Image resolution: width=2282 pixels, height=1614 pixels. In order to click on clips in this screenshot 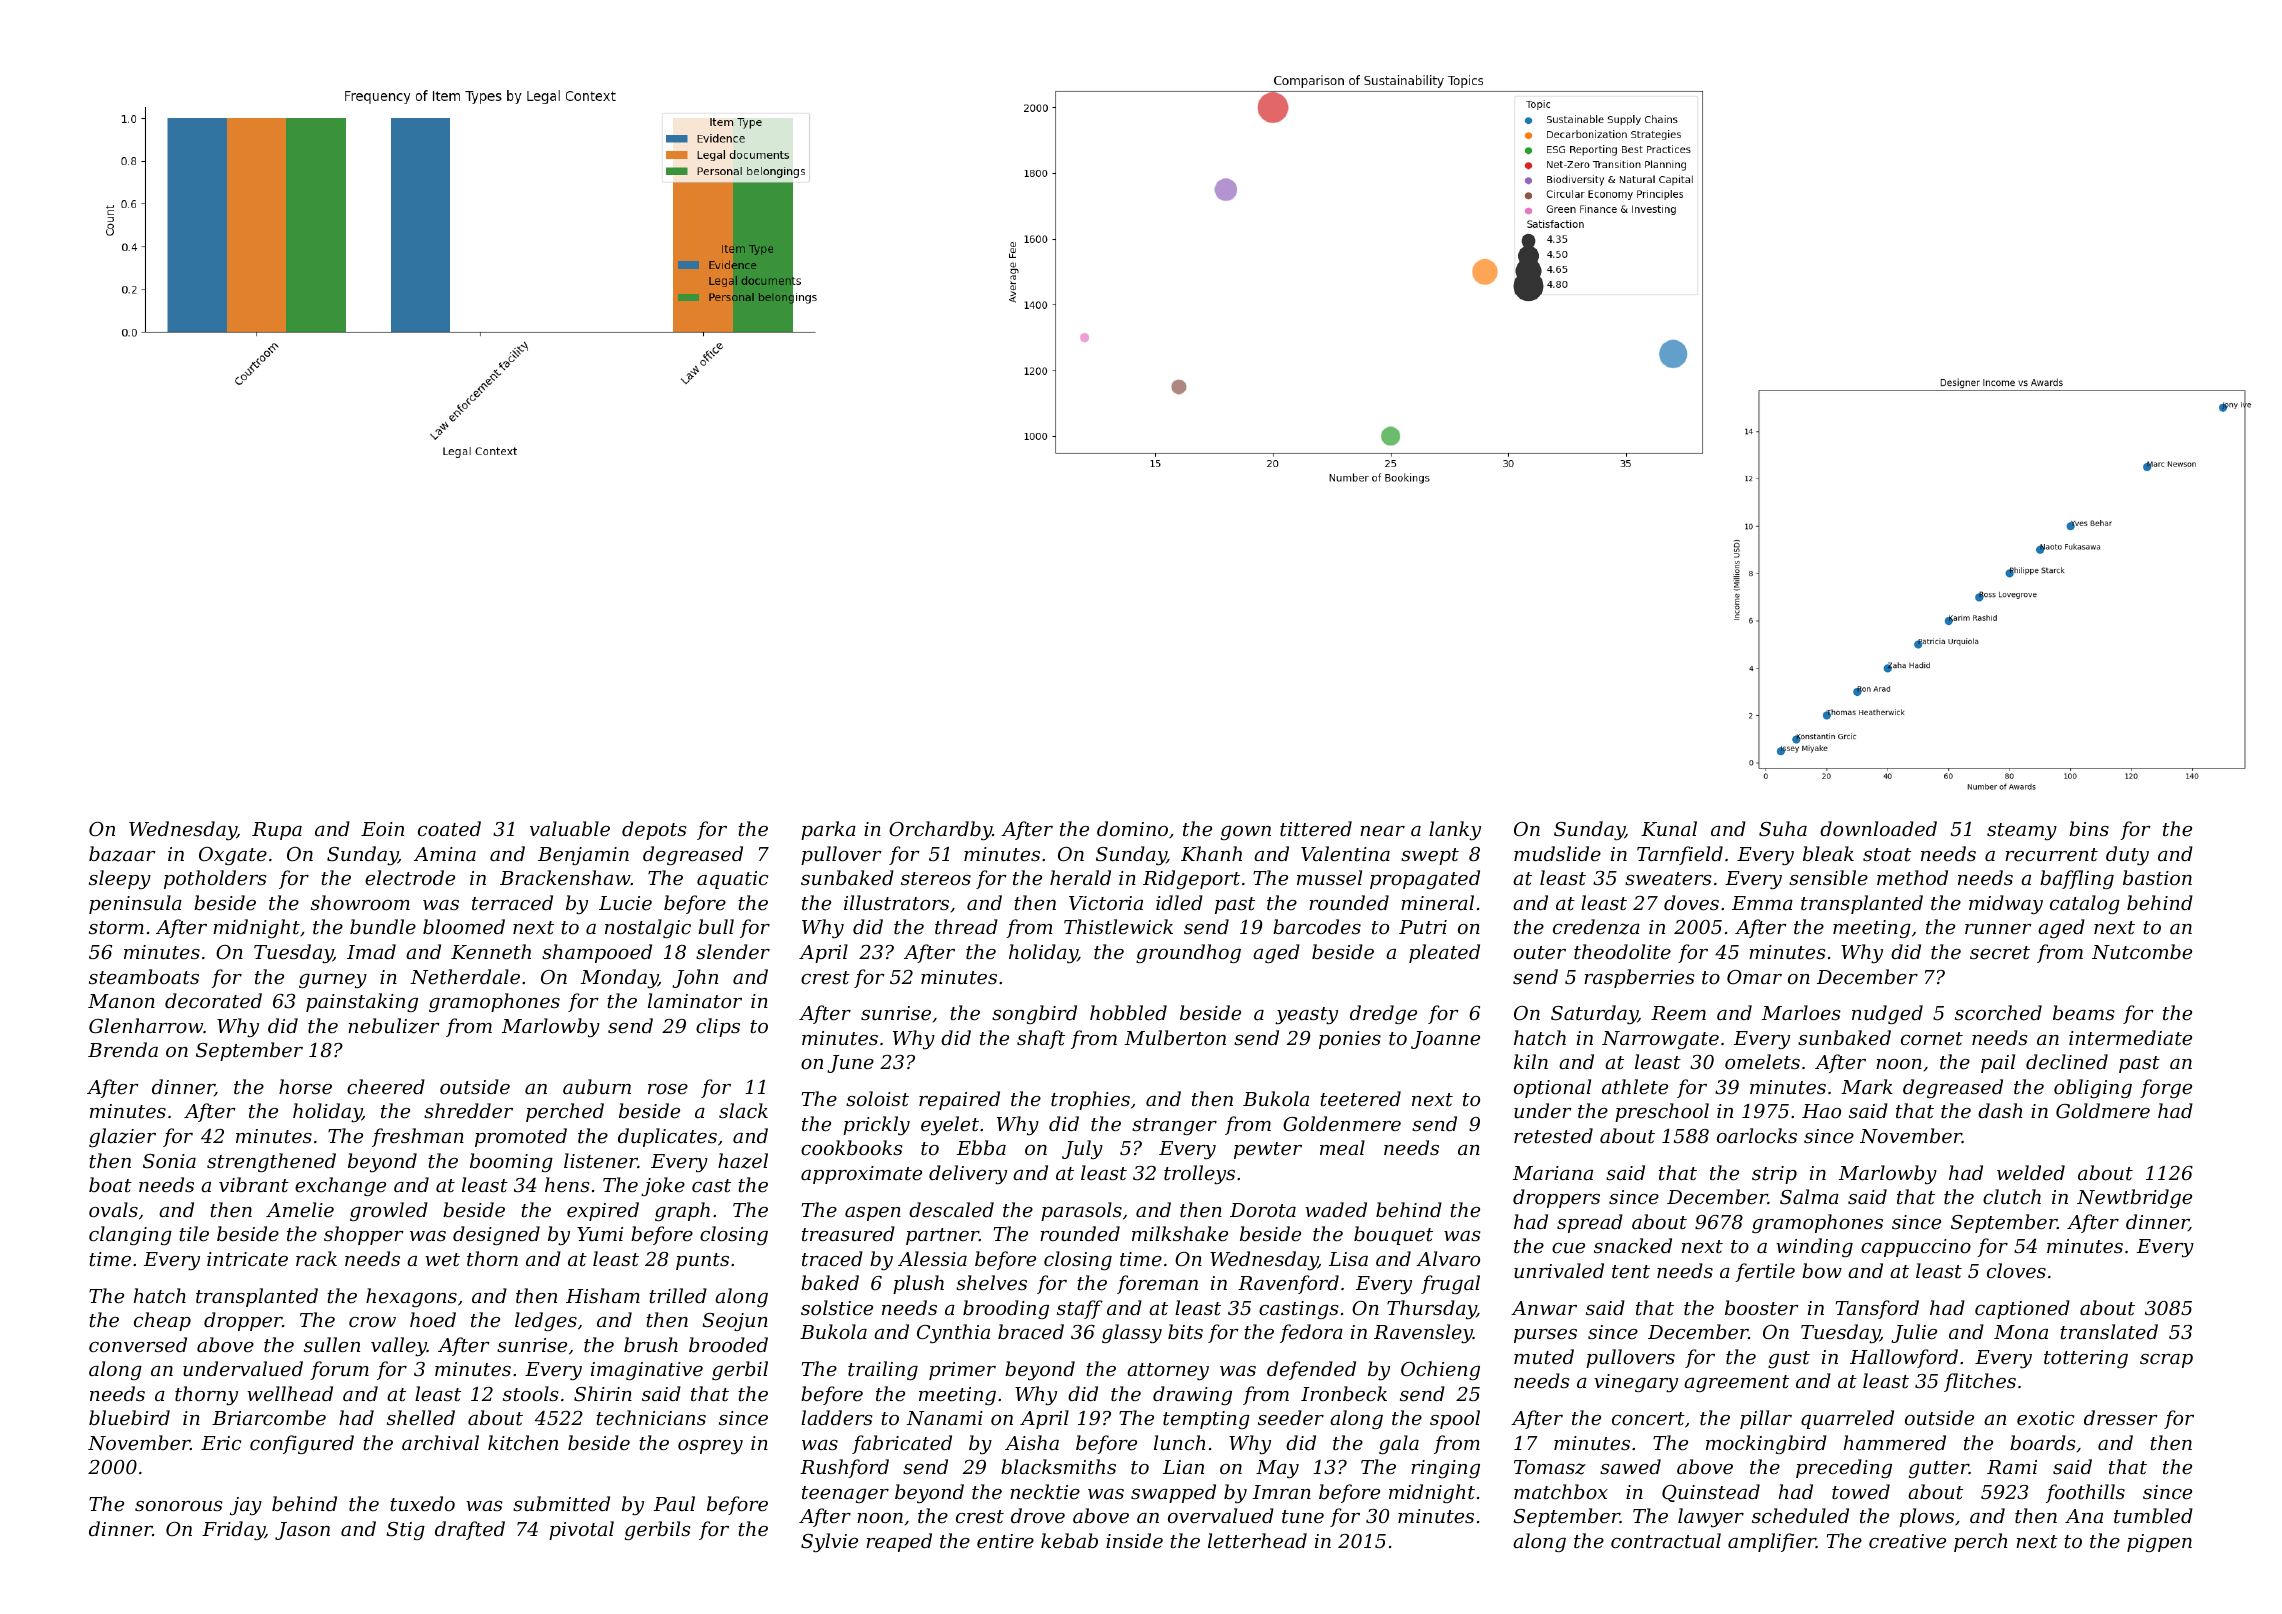, I will do `click(718, 1027)`.
